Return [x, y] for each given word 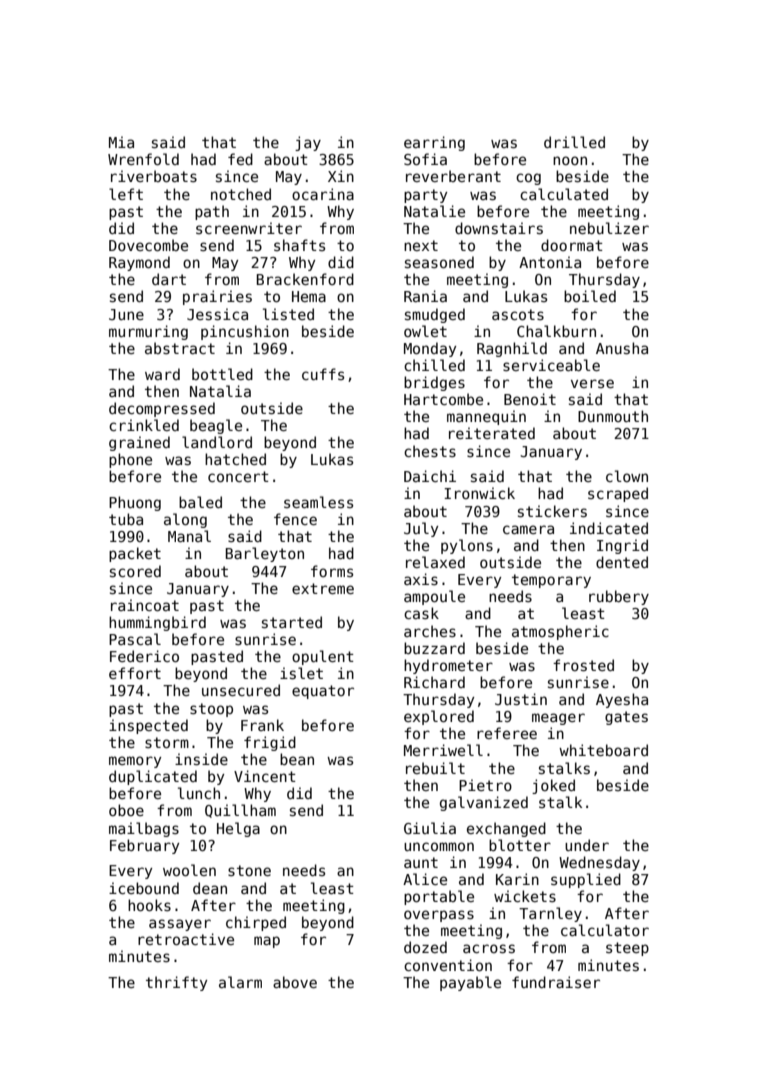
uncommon [439, 846]
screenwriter [249, 228]
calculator [605, 930]
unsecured [241, 690]
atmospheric [560, 632]
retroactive [186, 939]
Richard [434, 682]
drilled [574, 142]
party [425, 196]
